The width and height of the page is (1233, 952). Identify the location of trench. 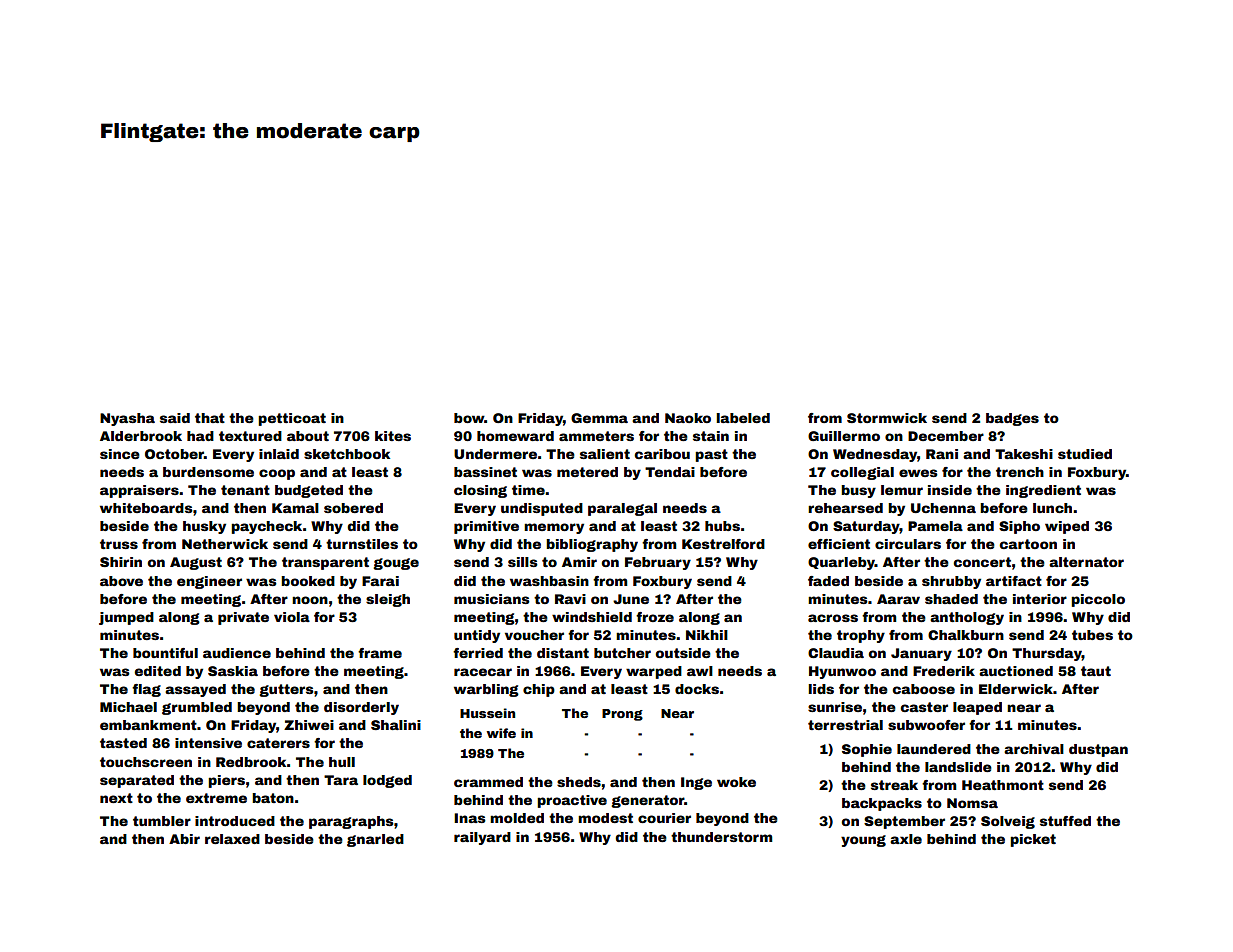
(1020, 472).
